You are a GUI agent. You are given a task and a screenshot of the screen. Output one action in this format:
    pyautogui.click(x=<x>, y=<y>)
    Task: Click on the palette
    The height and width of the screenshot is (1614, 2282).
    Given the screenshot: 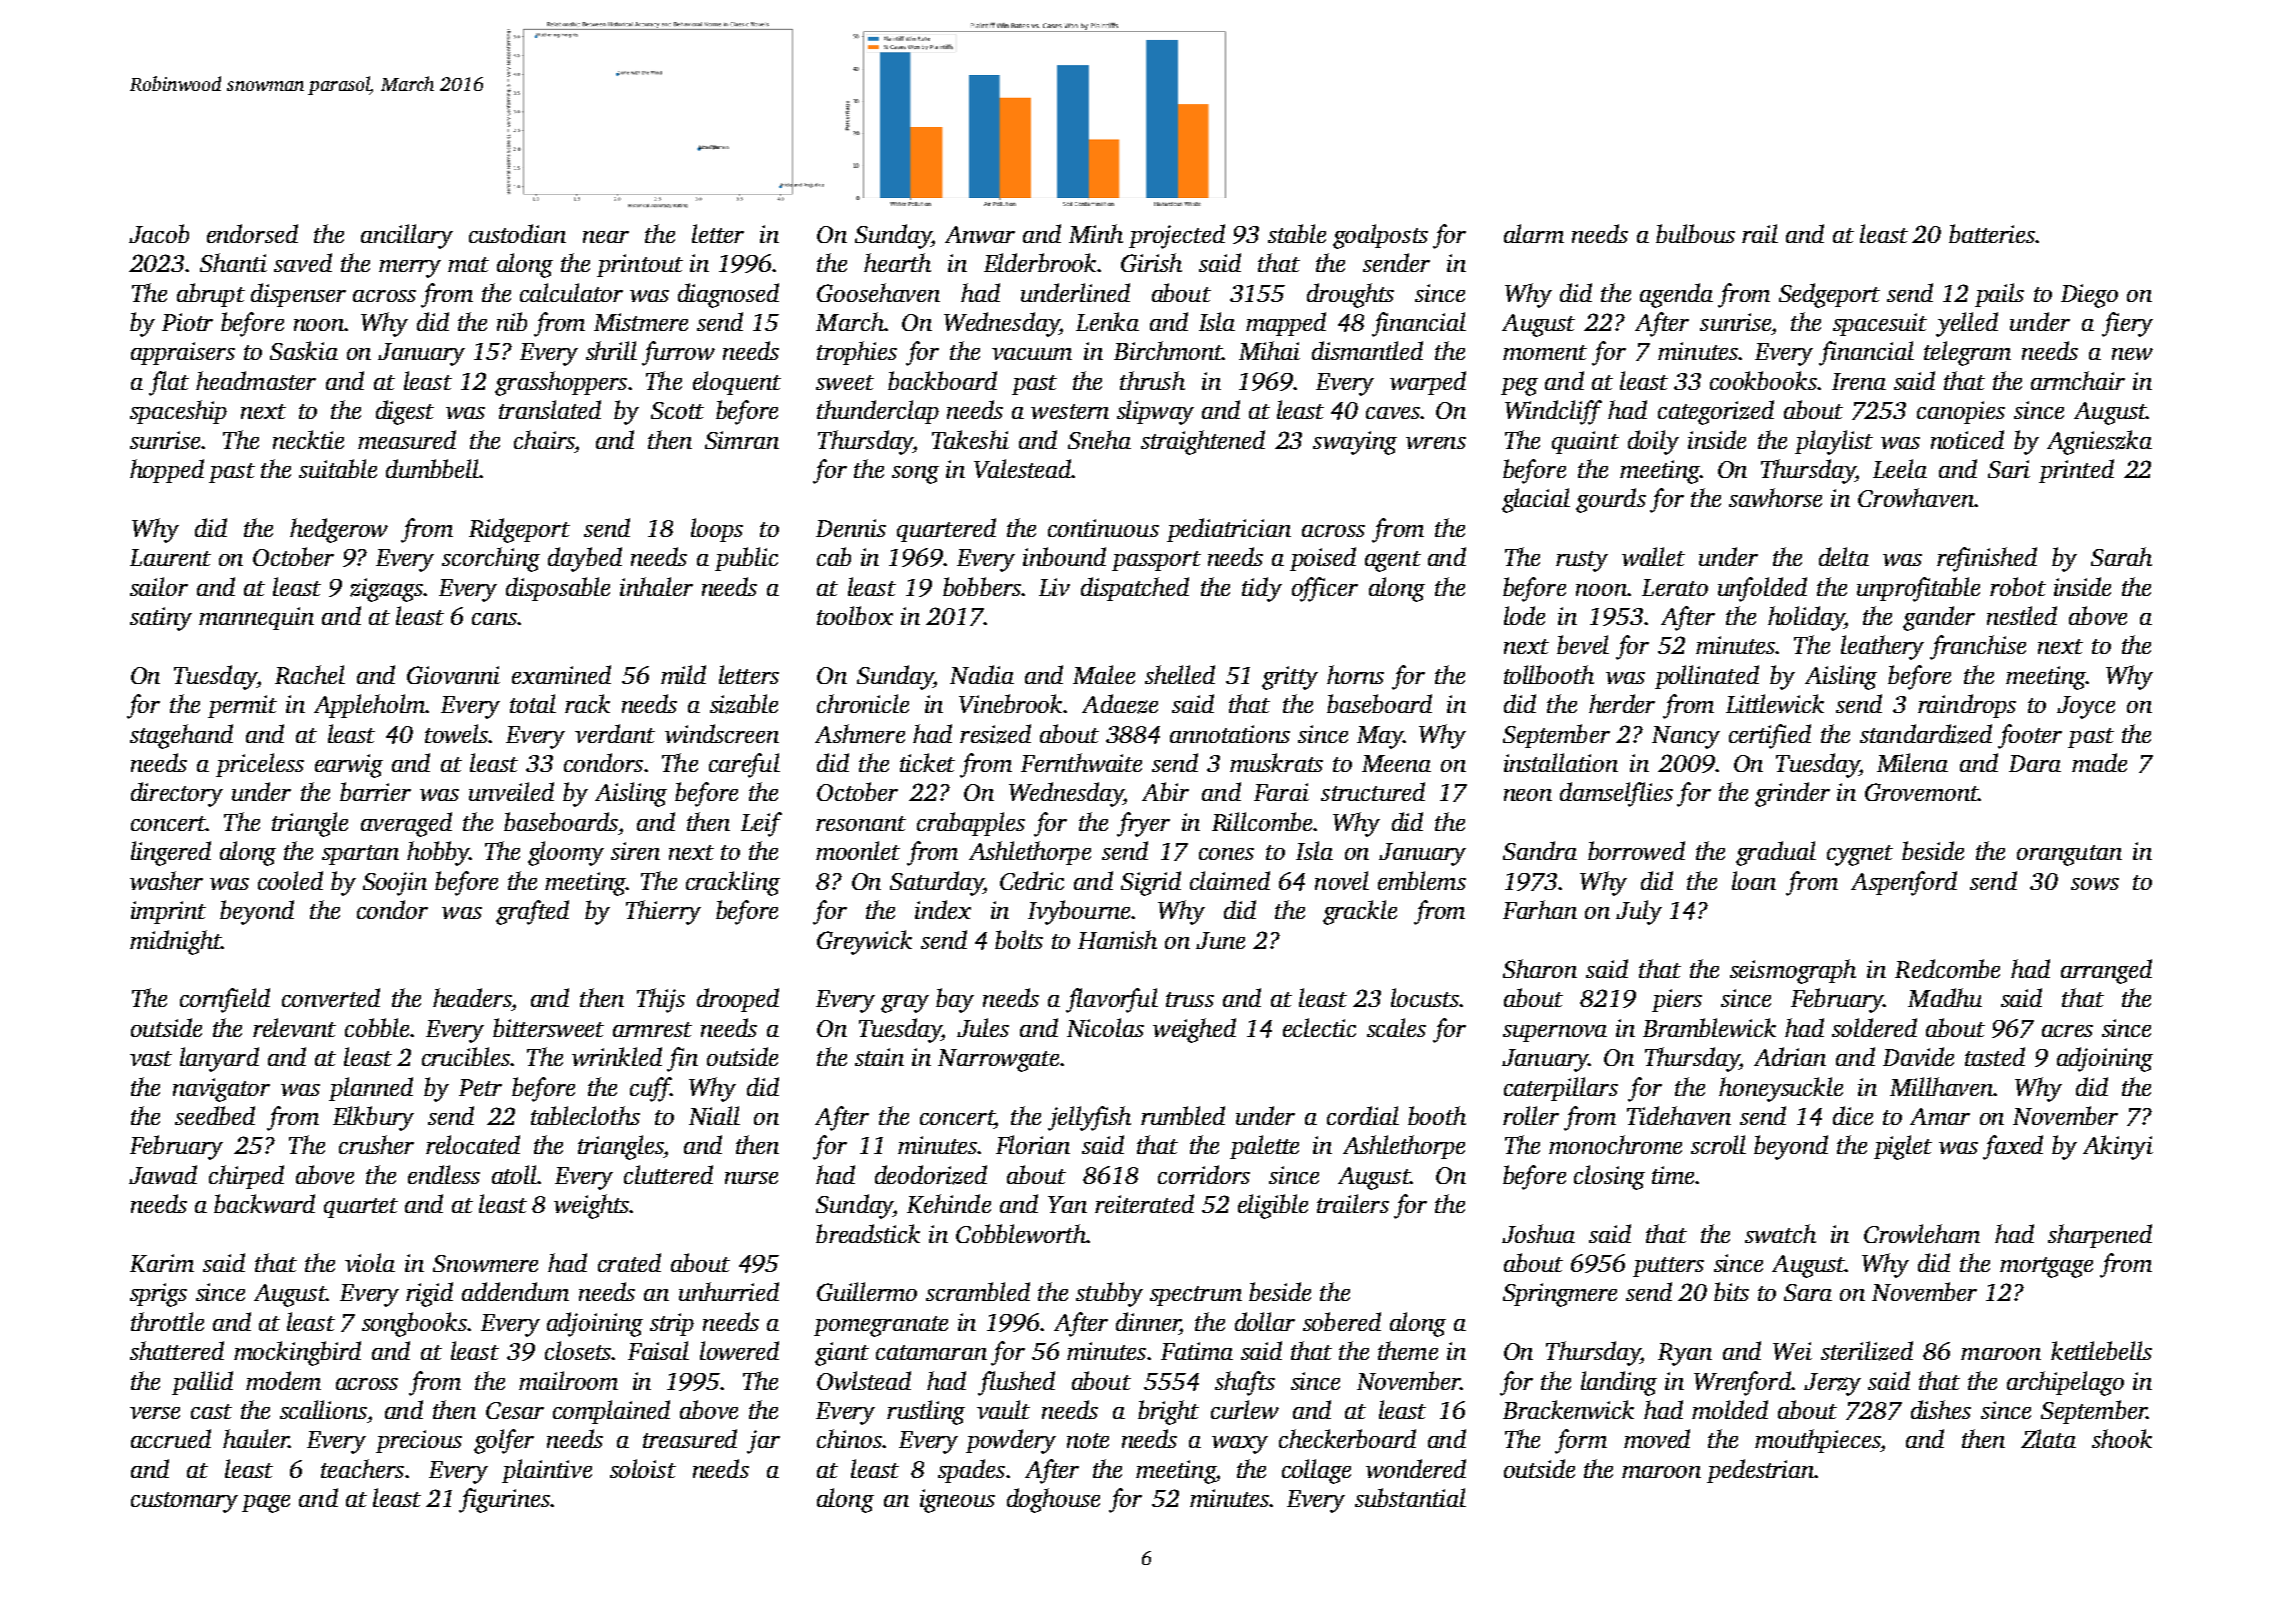 What is the action you would take?
    pyautogui.click(x=1264, y=1147)
